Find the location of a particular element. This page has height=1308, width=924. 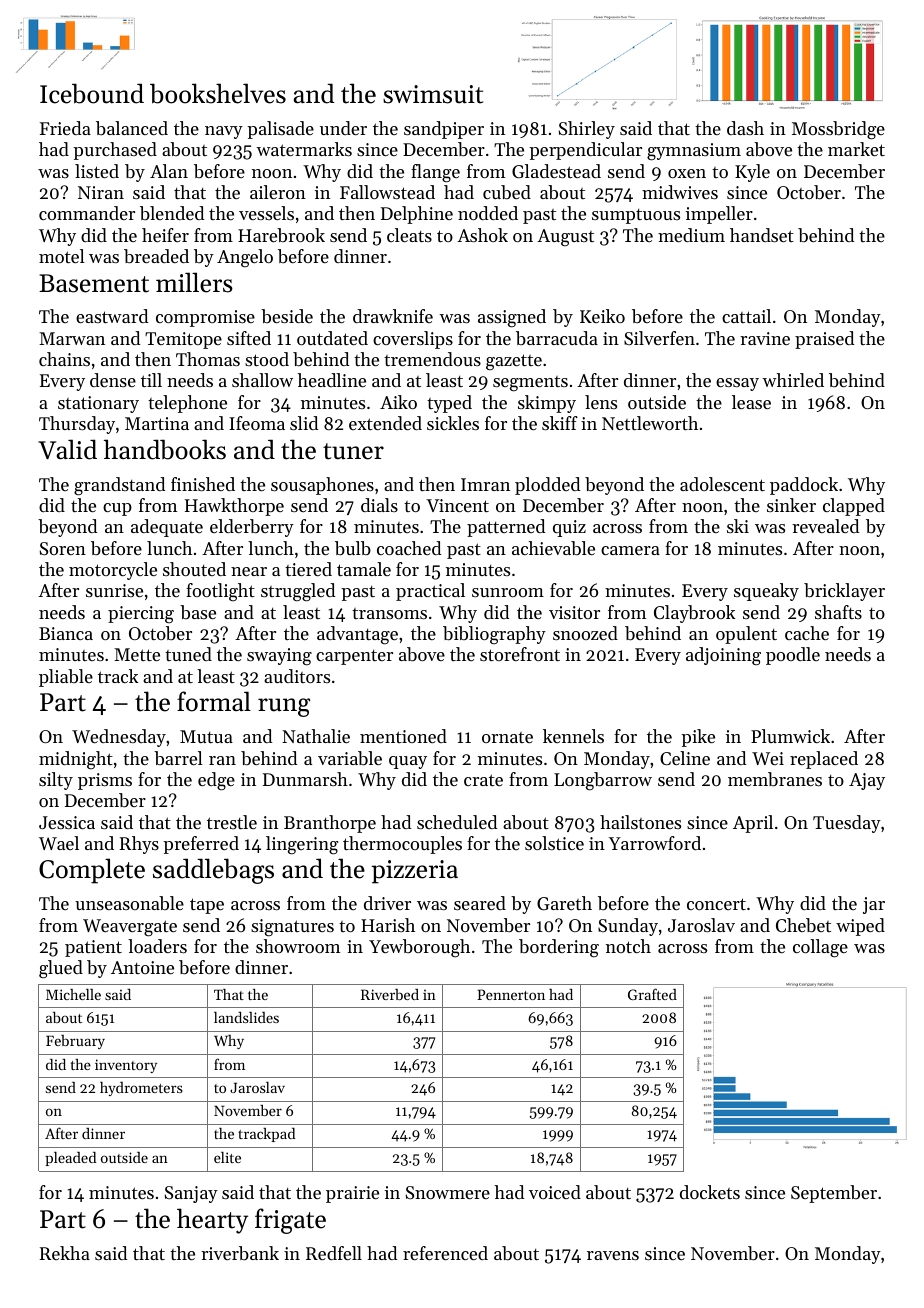

piercing is located at coordinates (141, 614).
